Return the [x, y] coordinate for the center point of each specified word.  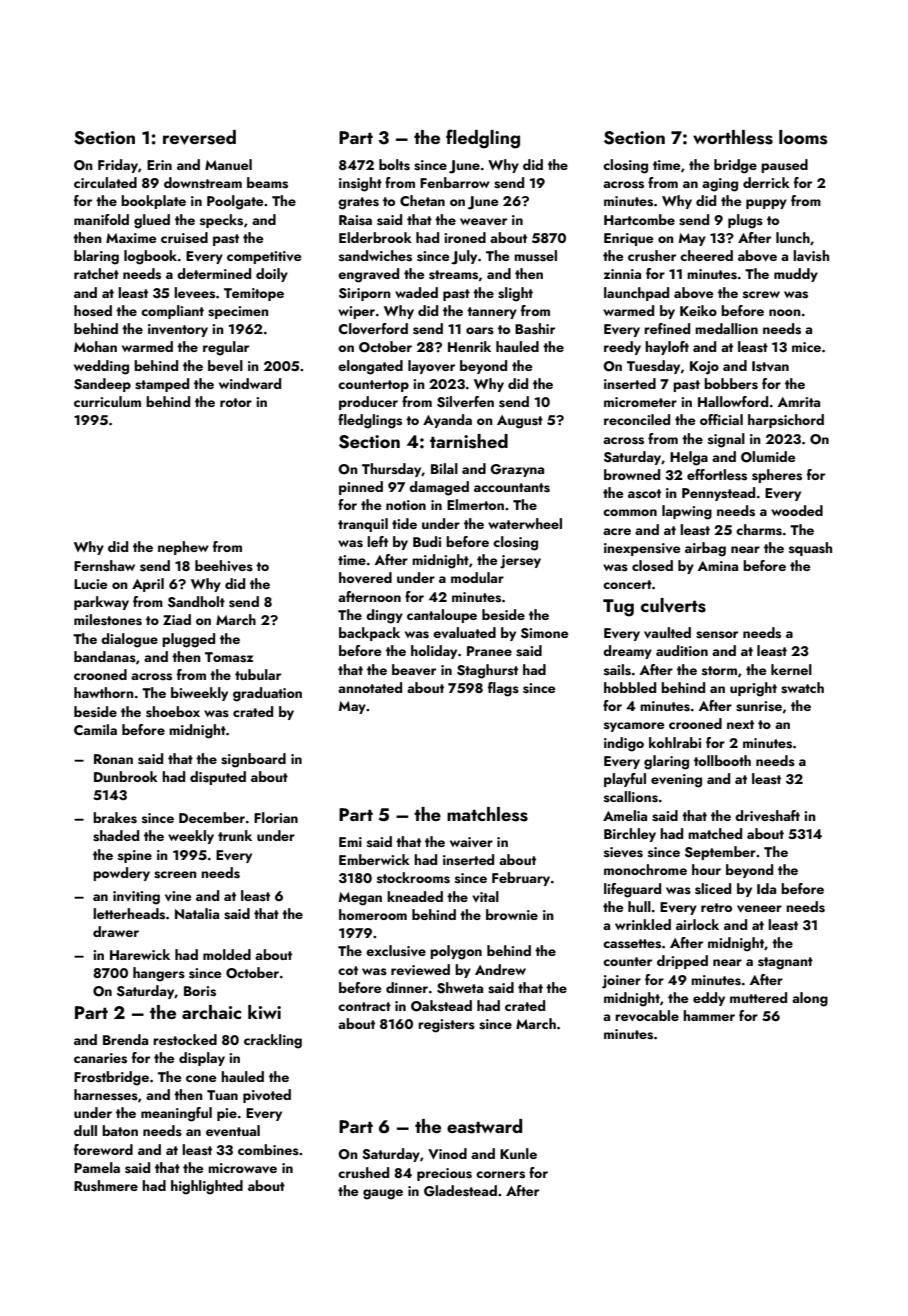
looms [803, 137]
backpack [369, 634]
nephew [183, 548]
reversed [199, 137]
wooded [797, 510]
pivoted [267, 1096]
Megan [360, 899]
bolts [394, 165]
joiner [621, 982]
